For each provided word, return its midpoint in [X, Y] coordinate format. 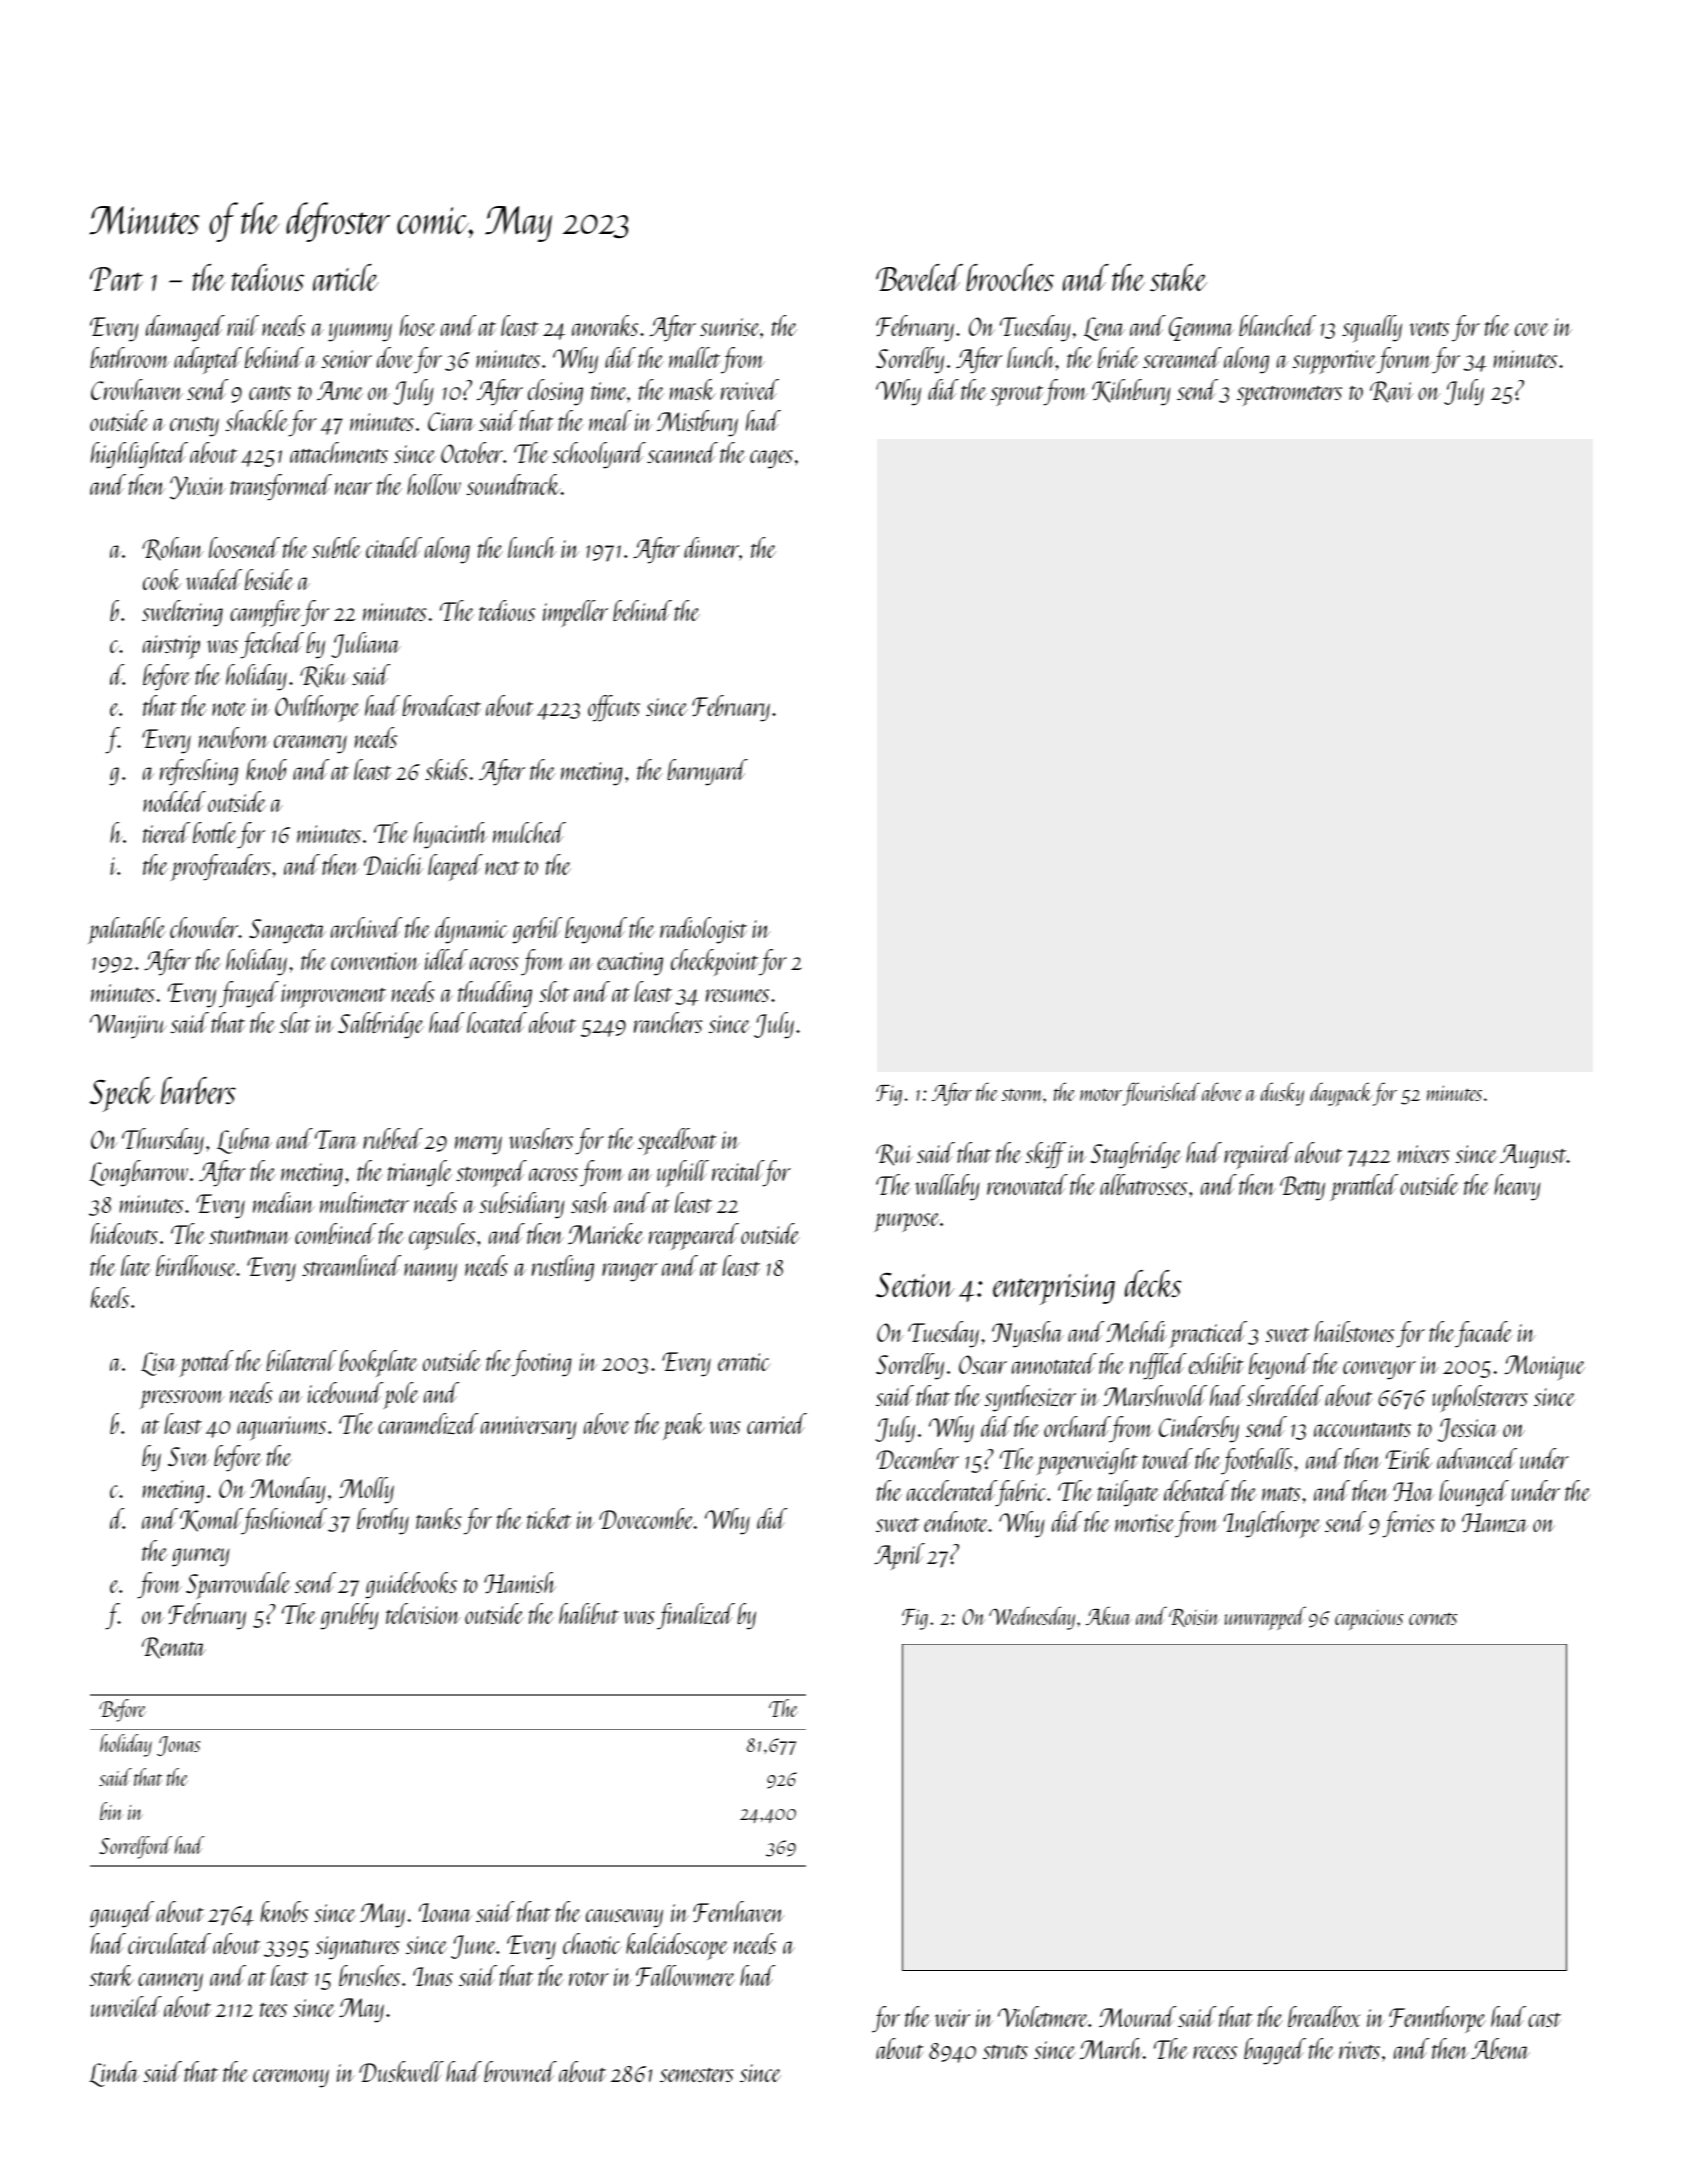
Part [116, 279]
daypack [1341, 1094]
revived [750, 389]
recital [738, 1170]
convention [375, 961]
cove [1532, 329]
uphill [683, 1173]
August [1533, 1156]
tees [273, 2010]
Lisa [159, 1364]
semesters [697, 2075]
